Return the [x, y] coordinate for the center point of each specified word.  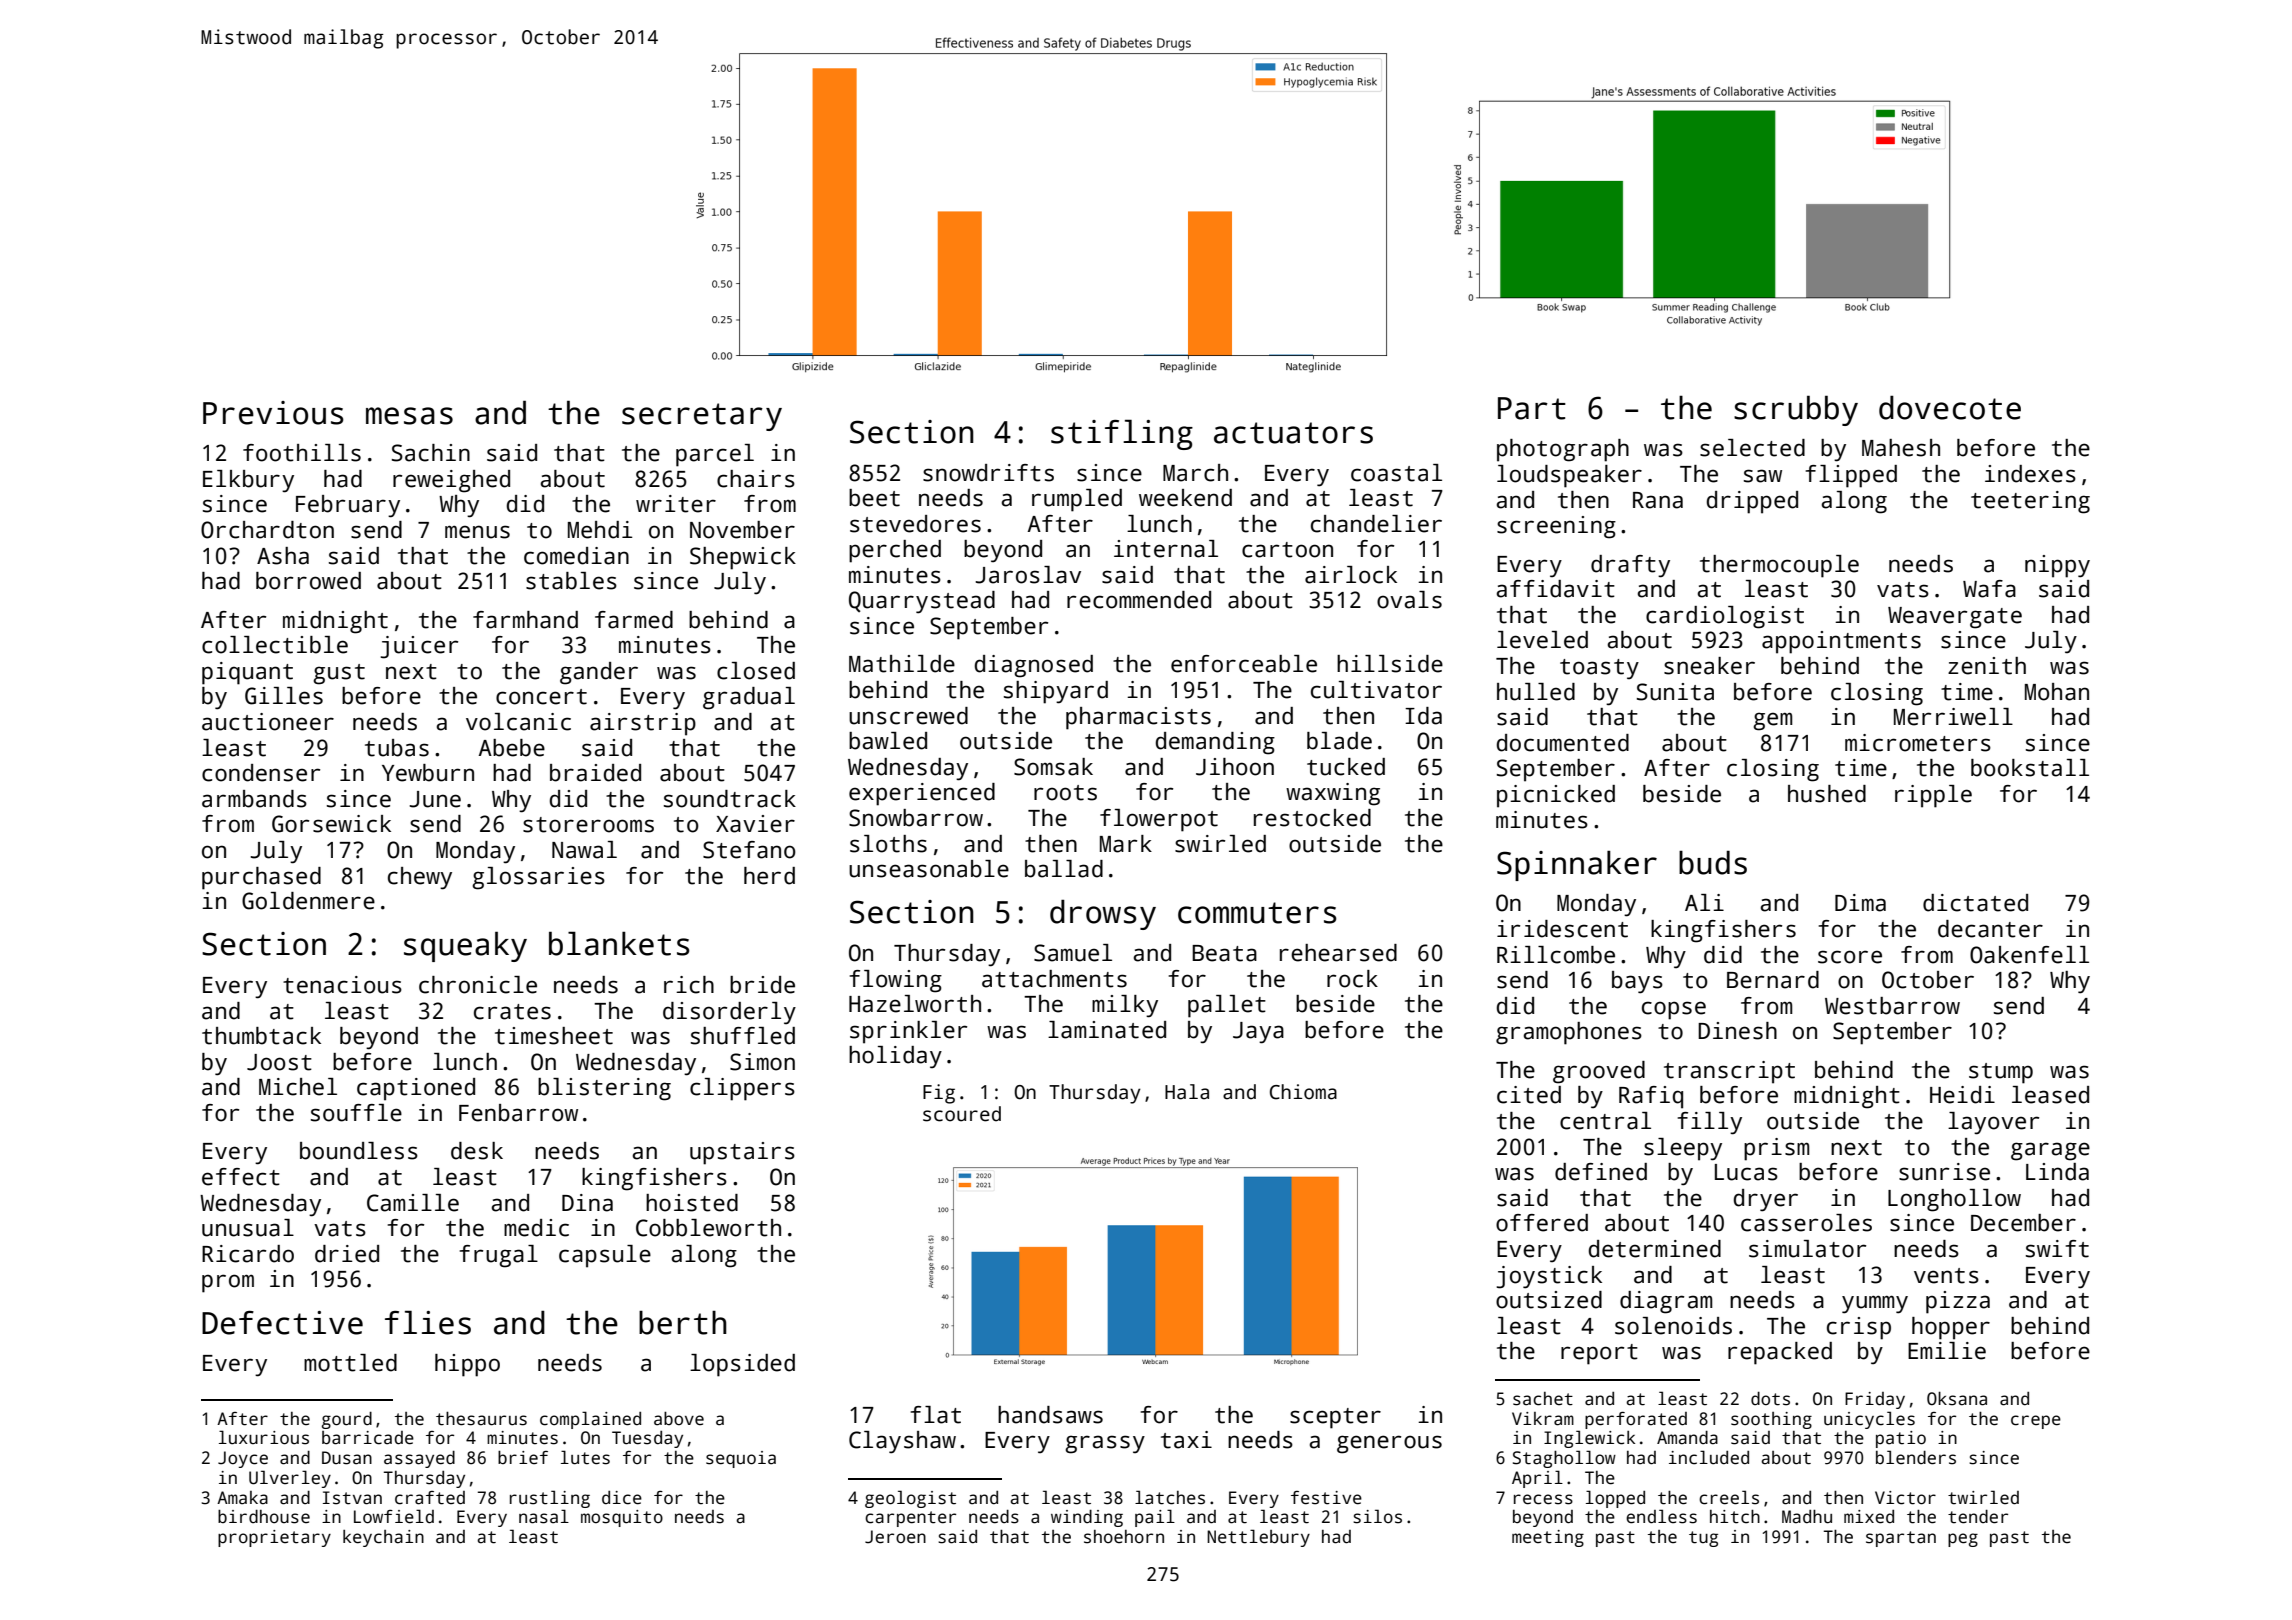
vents [1946, 1276]
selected [1752, 448]
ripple [1933, 796]
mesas [409, 416]
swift [2057, 1249]
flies [428, 1322]
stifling [1122, 434]
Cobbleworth [708, 1228]
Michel [298, 1087]
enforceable [1244, 664]
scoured [962, 1114]
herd [769, 876]
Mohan [2057, 692]
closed [756, 671]
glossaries [538, 878]
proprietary [274, 1538]
